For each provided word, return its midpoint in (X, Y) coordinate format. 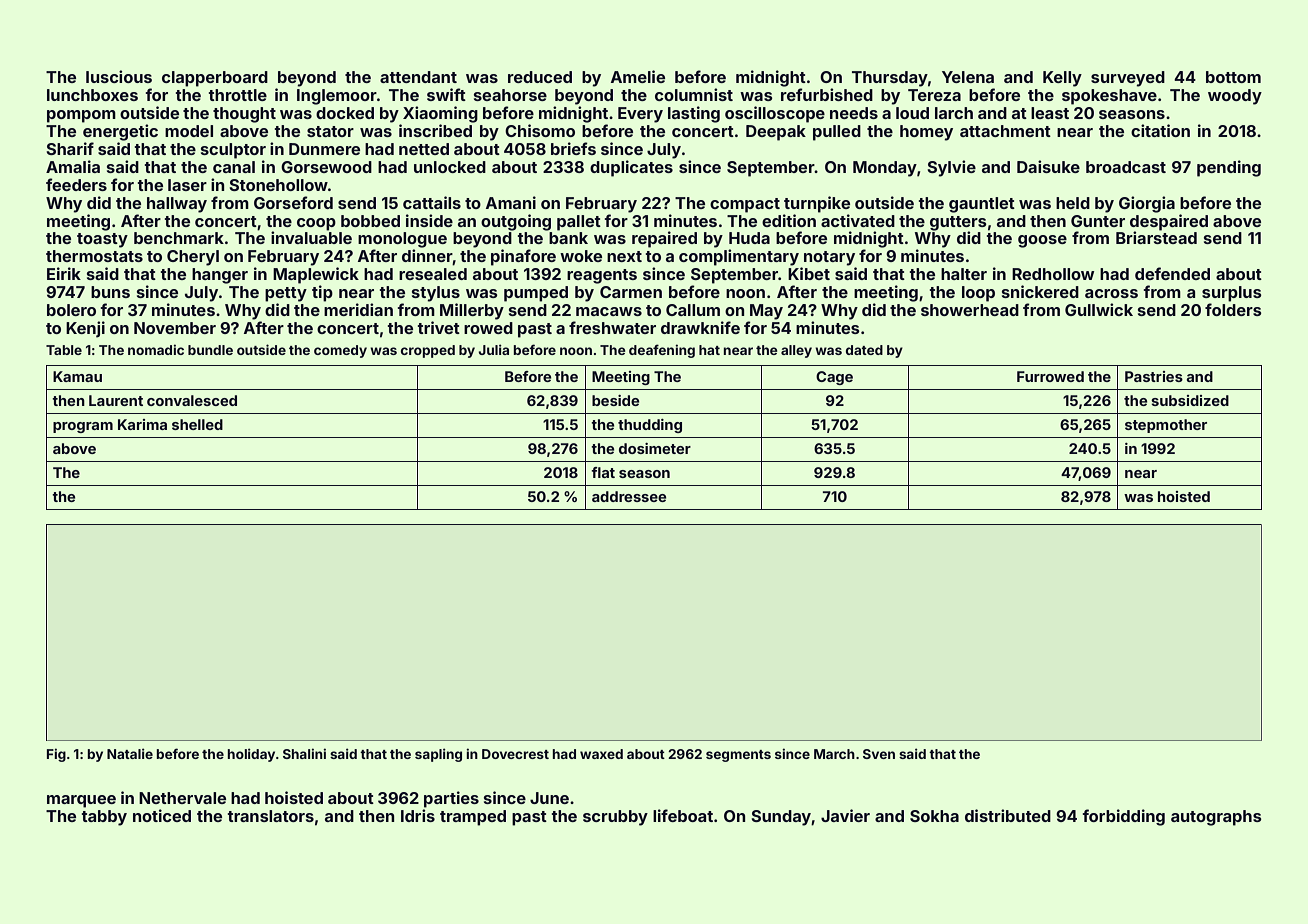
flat (603, 472)
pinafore (523, 257)
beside (616, 400)
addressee (629, 496)
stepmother (1166, 426)
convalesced (192, 400)
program (83, 427)
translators (270, 816)
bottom (1233, 77)
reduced (540, 77)
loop (978, 294)
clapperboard (215, 79)
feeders (76, 184)
